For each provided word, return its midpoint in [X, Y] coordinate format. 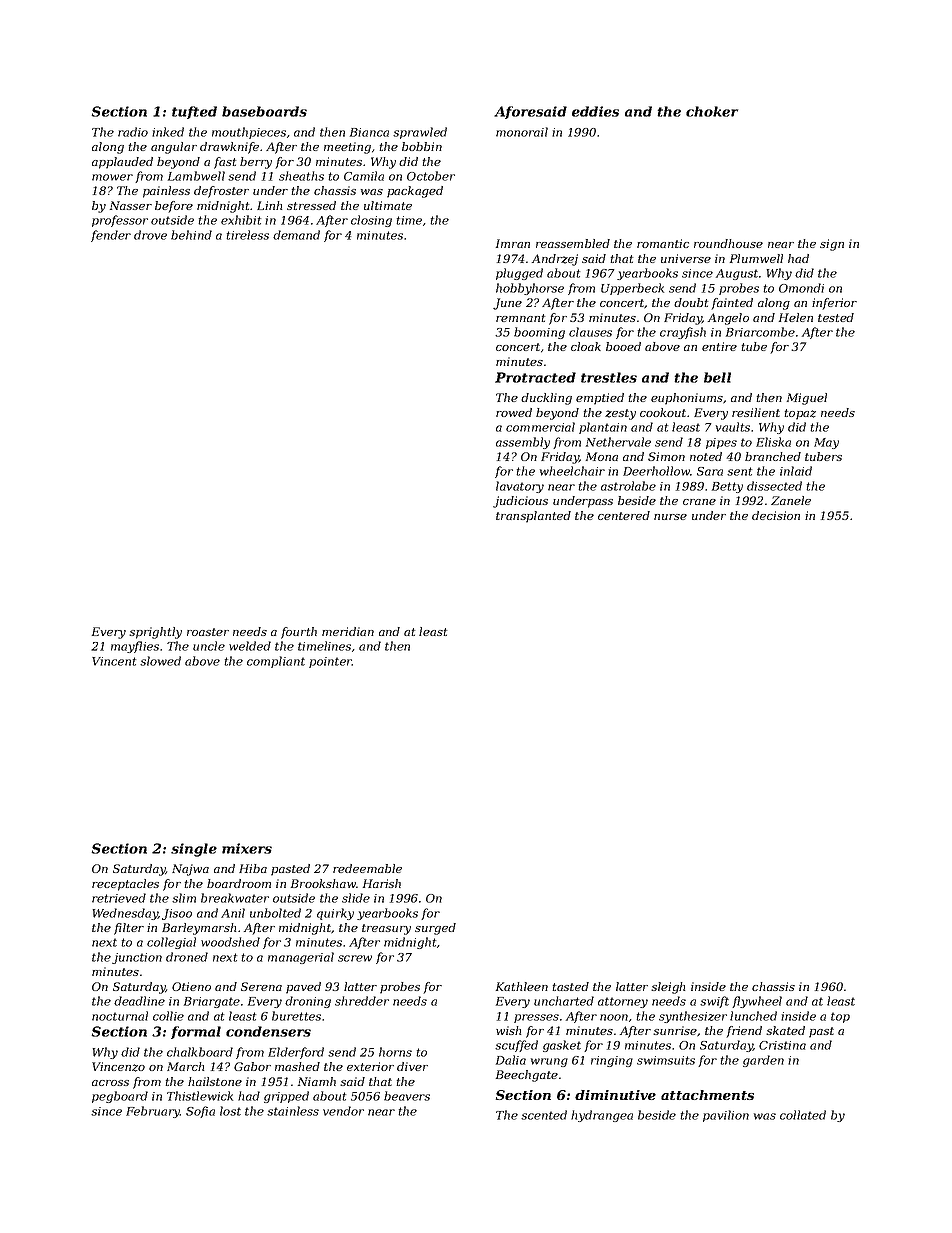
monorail [522, 132]
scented [544, 1115]
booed [623, 346]
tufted [194, 112]
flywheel [757, 1002]
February [153, 1112]
